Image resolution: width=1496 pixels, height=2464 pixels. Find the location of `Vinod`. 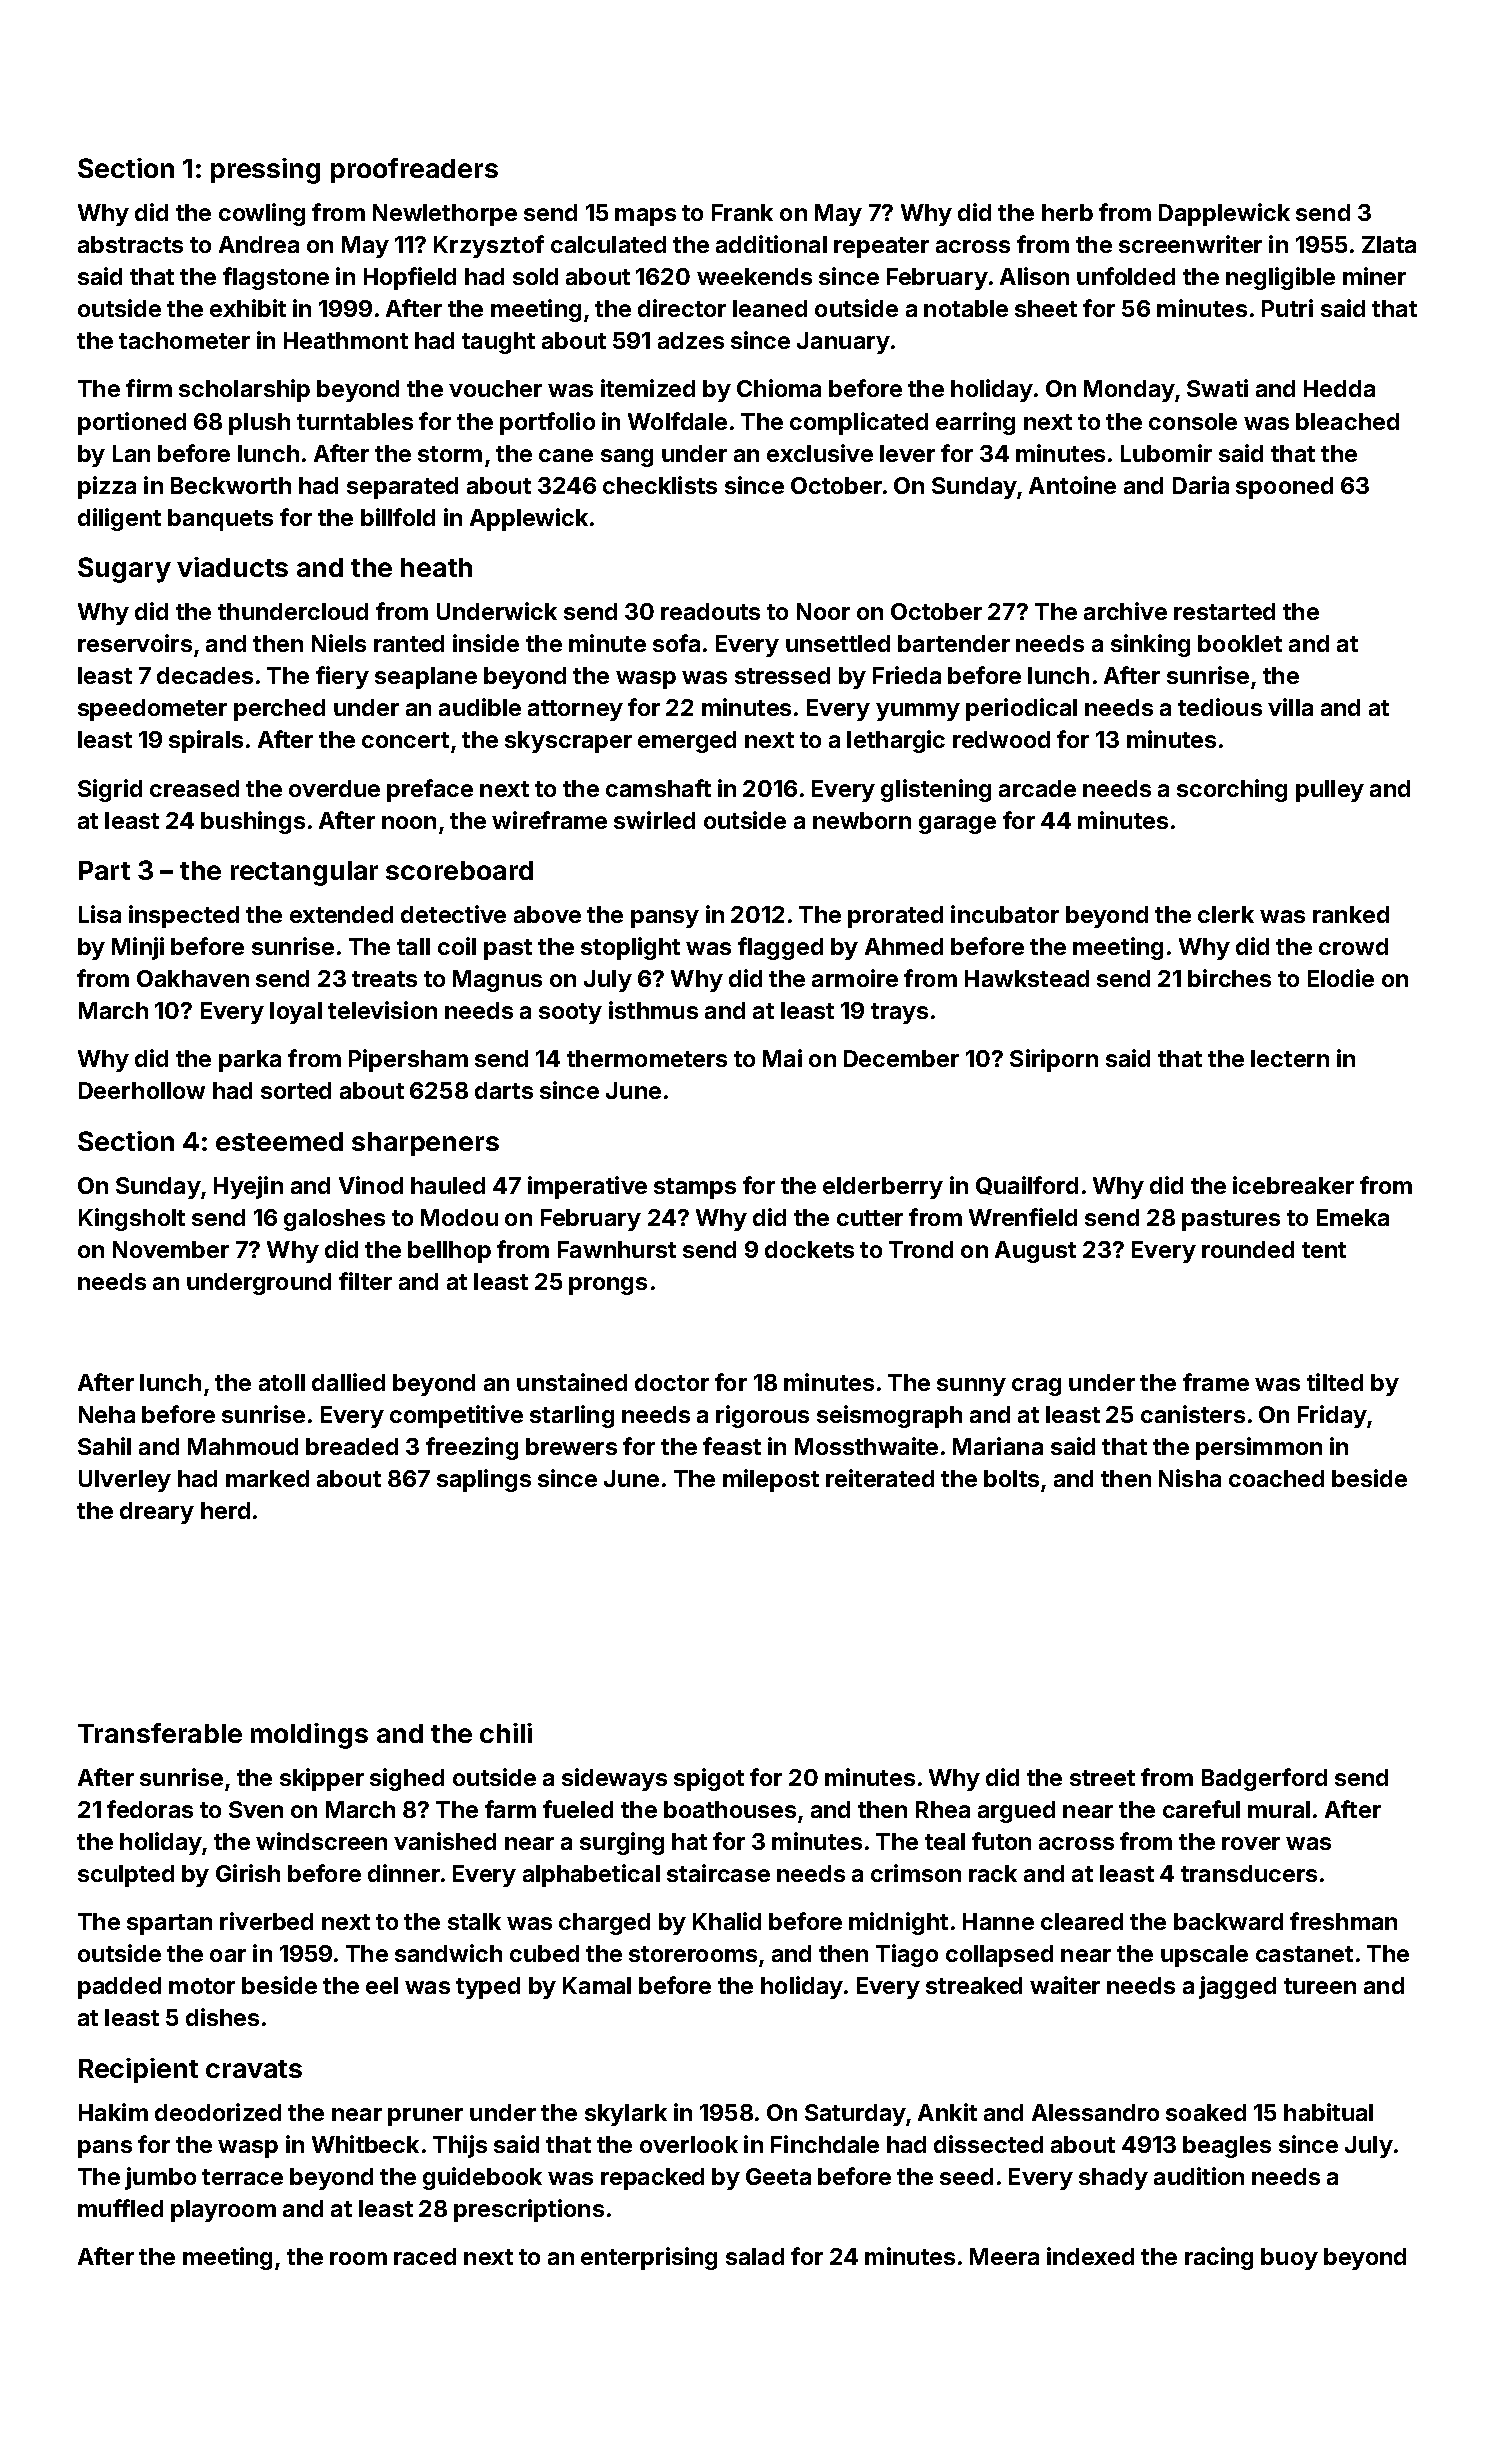

Vinod is located at coordinates (371, 1185).
